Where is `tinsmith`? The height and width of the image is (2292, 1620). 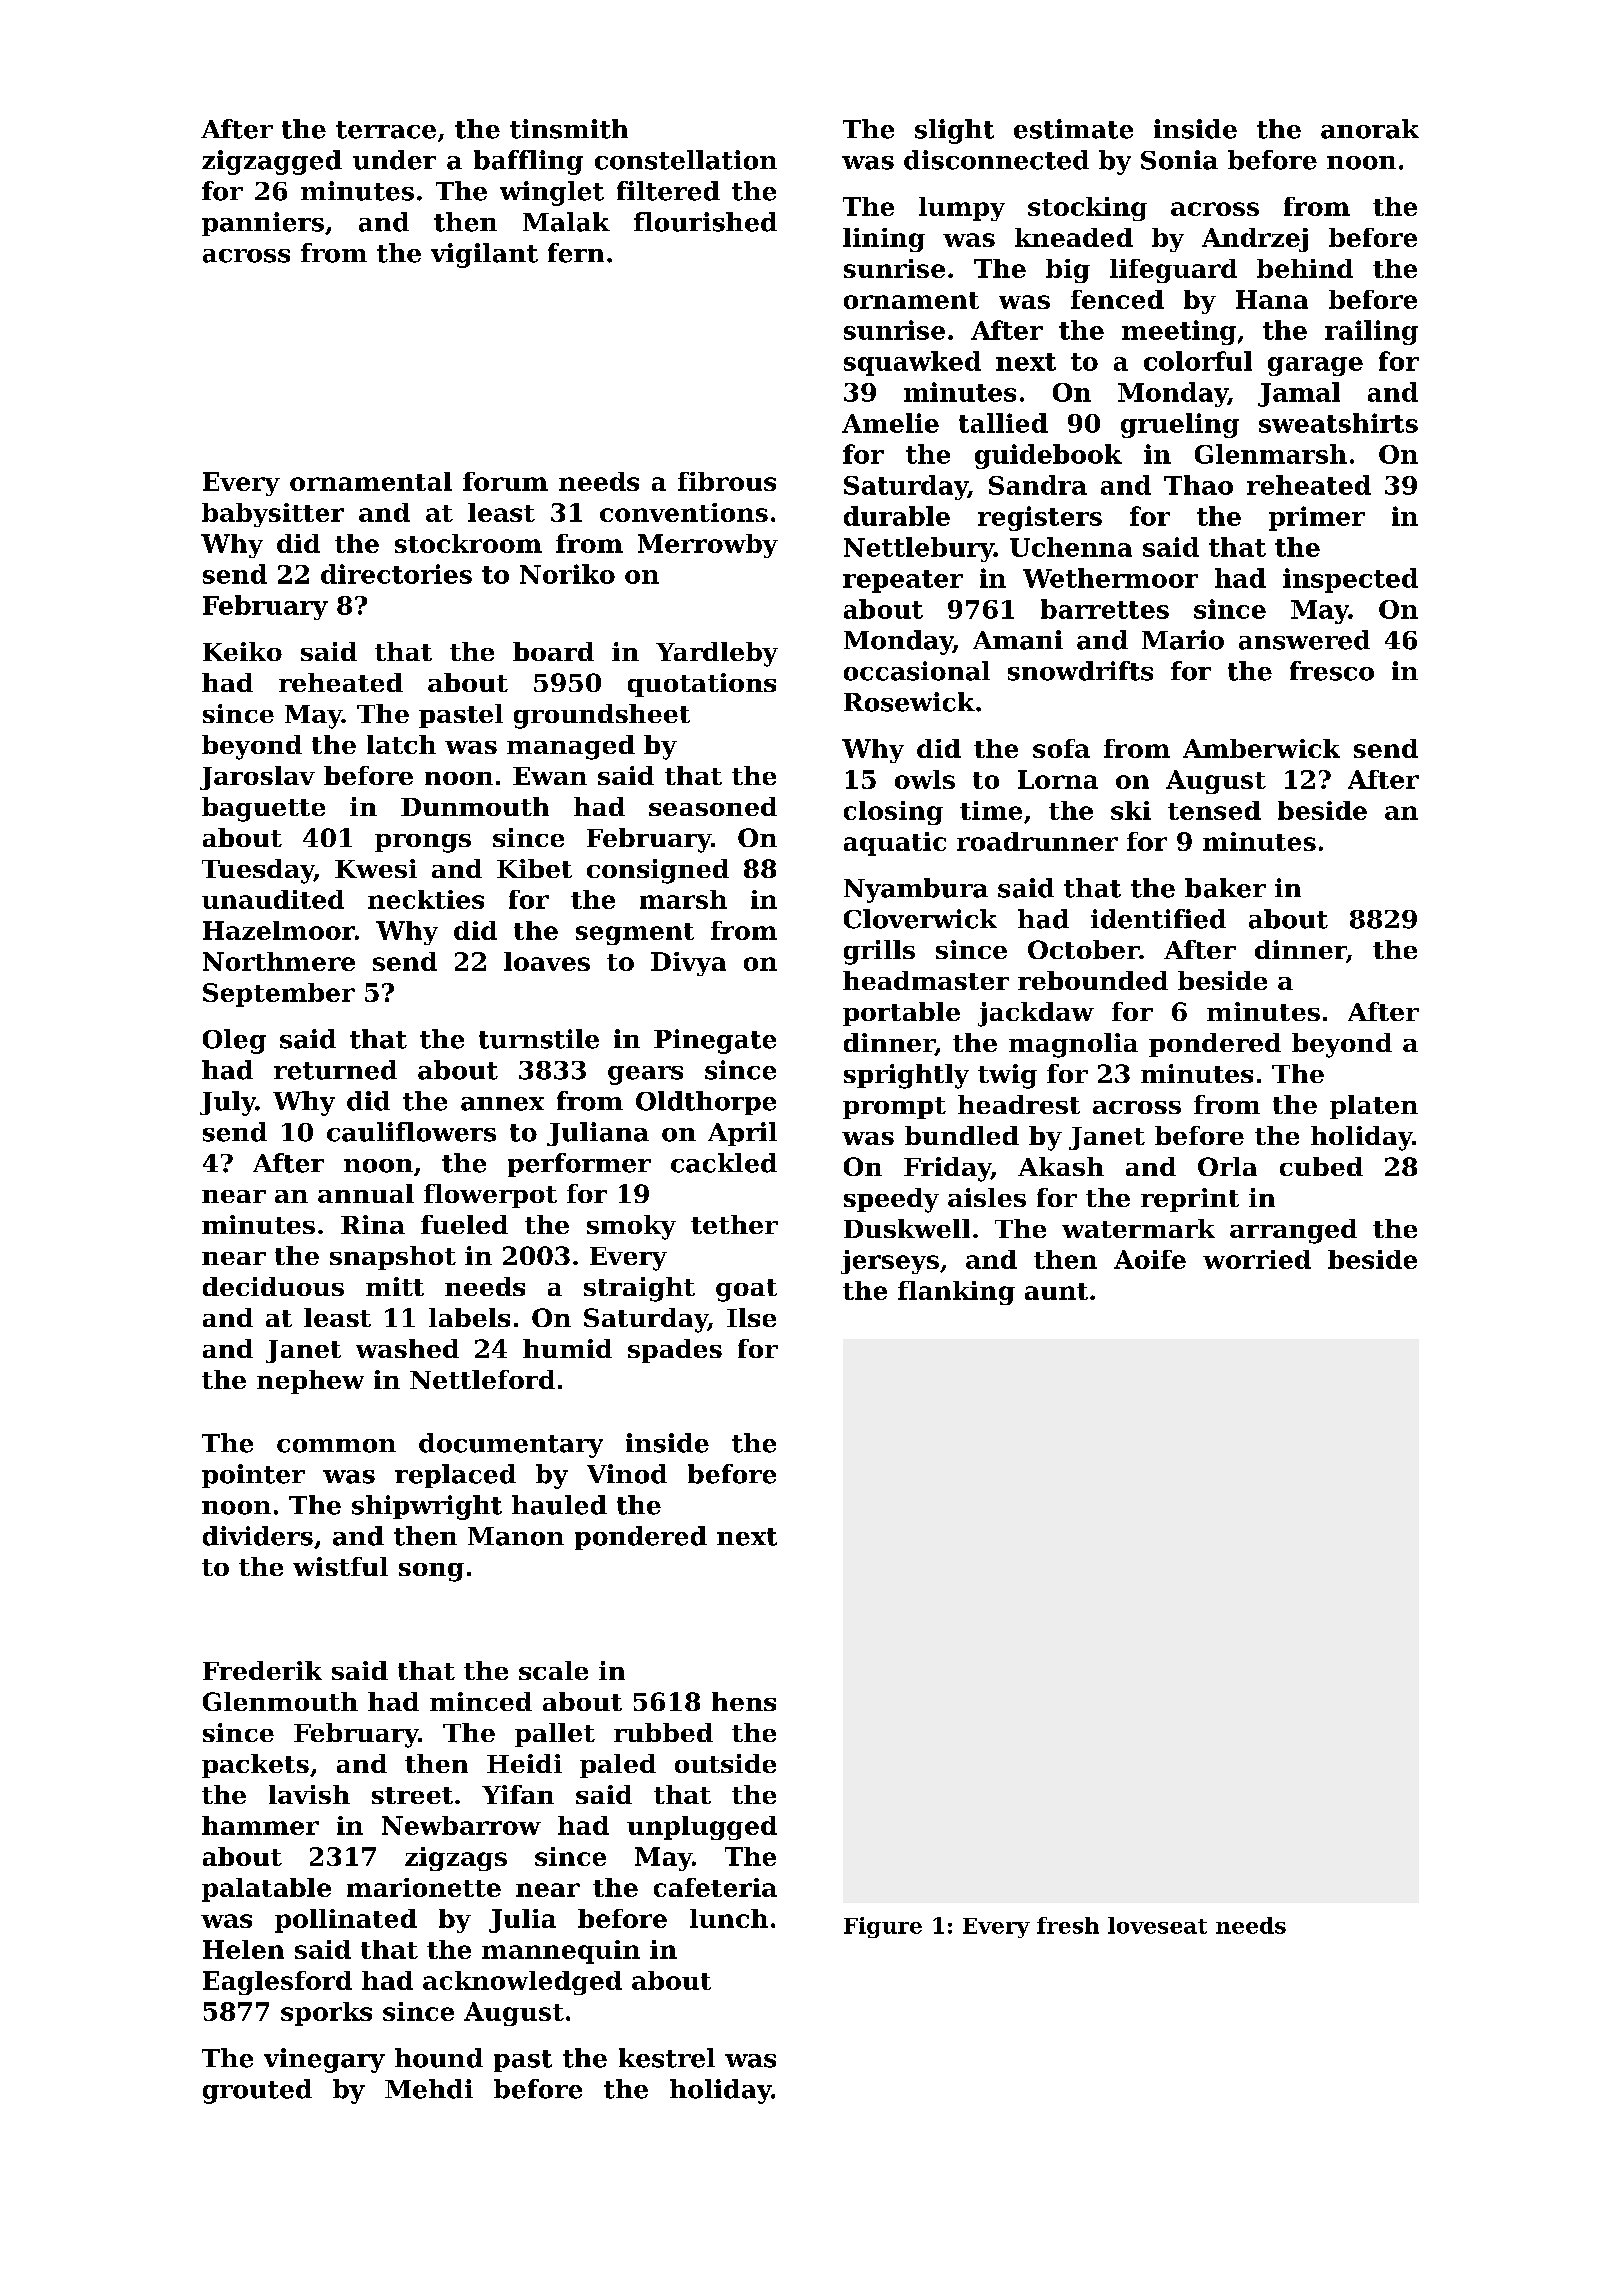
tinsmith is located at coordinates (569, 129).
